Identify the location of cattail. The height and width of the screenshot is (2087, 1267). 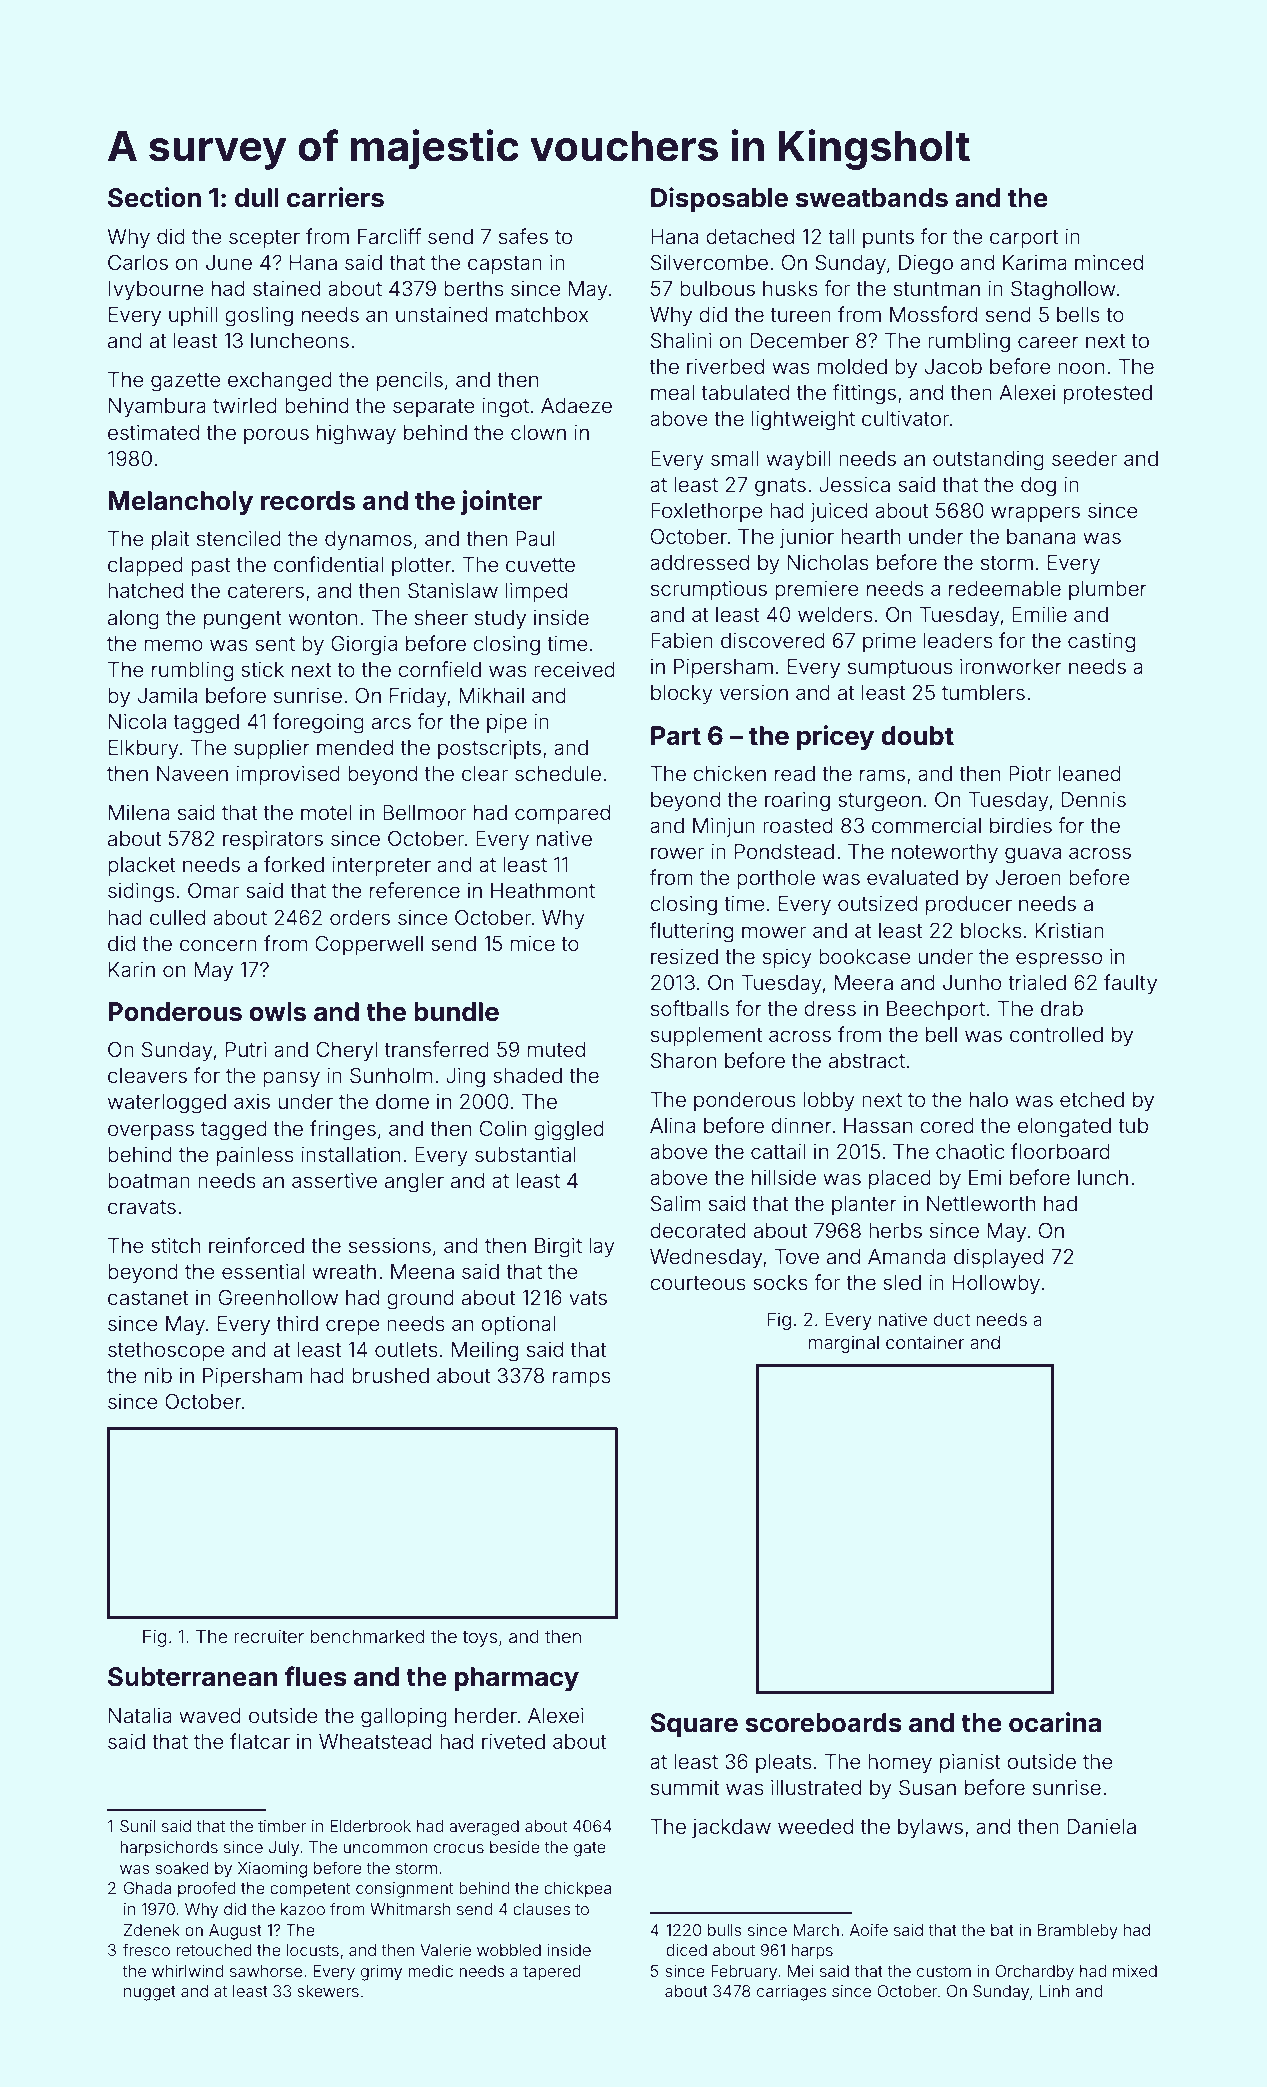
(778, 1151).
